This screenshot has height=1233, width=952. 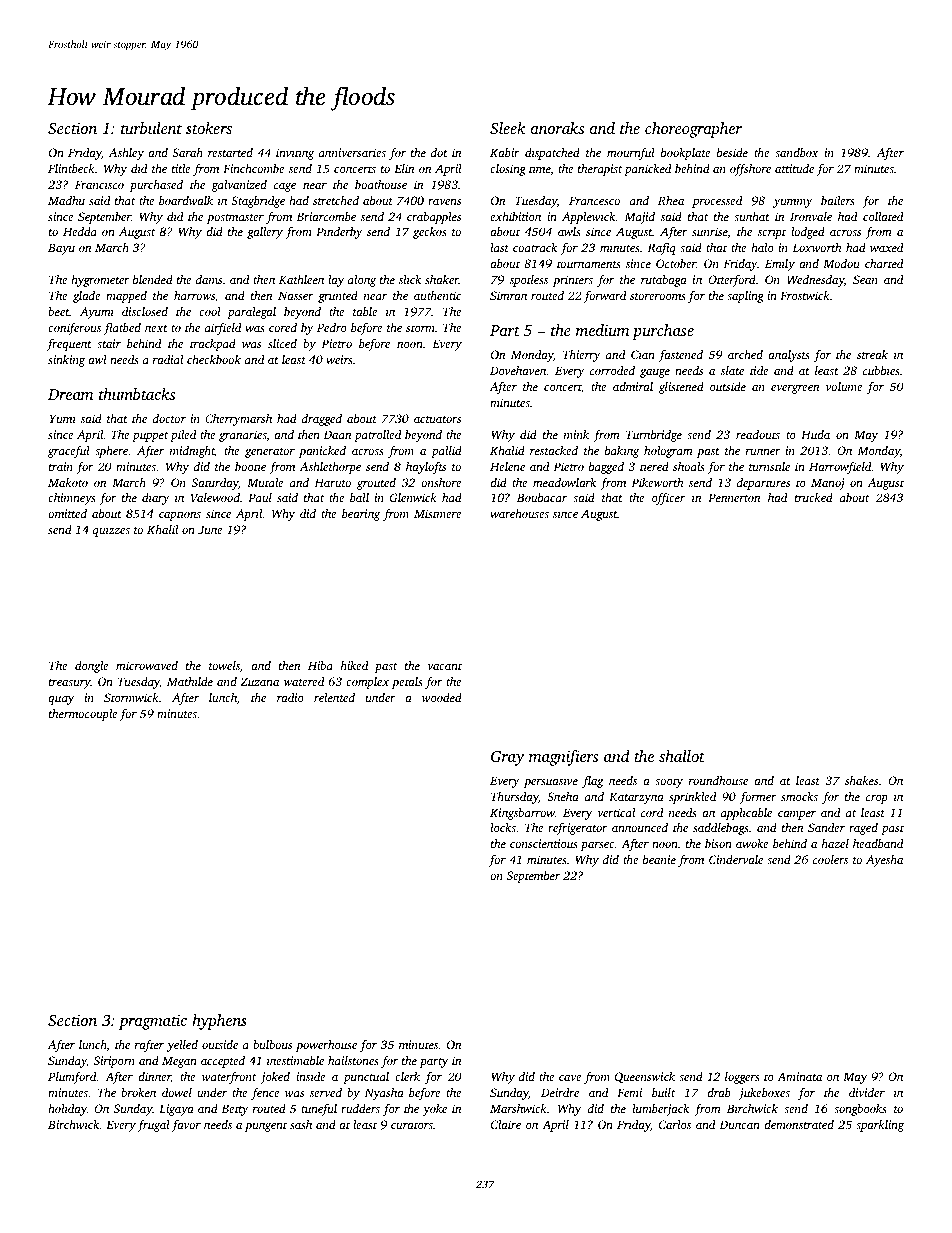 What do you see at coordinates (179, 1062) in the screenshot?
I see `Megan` at bounding box center [179, 1062].
